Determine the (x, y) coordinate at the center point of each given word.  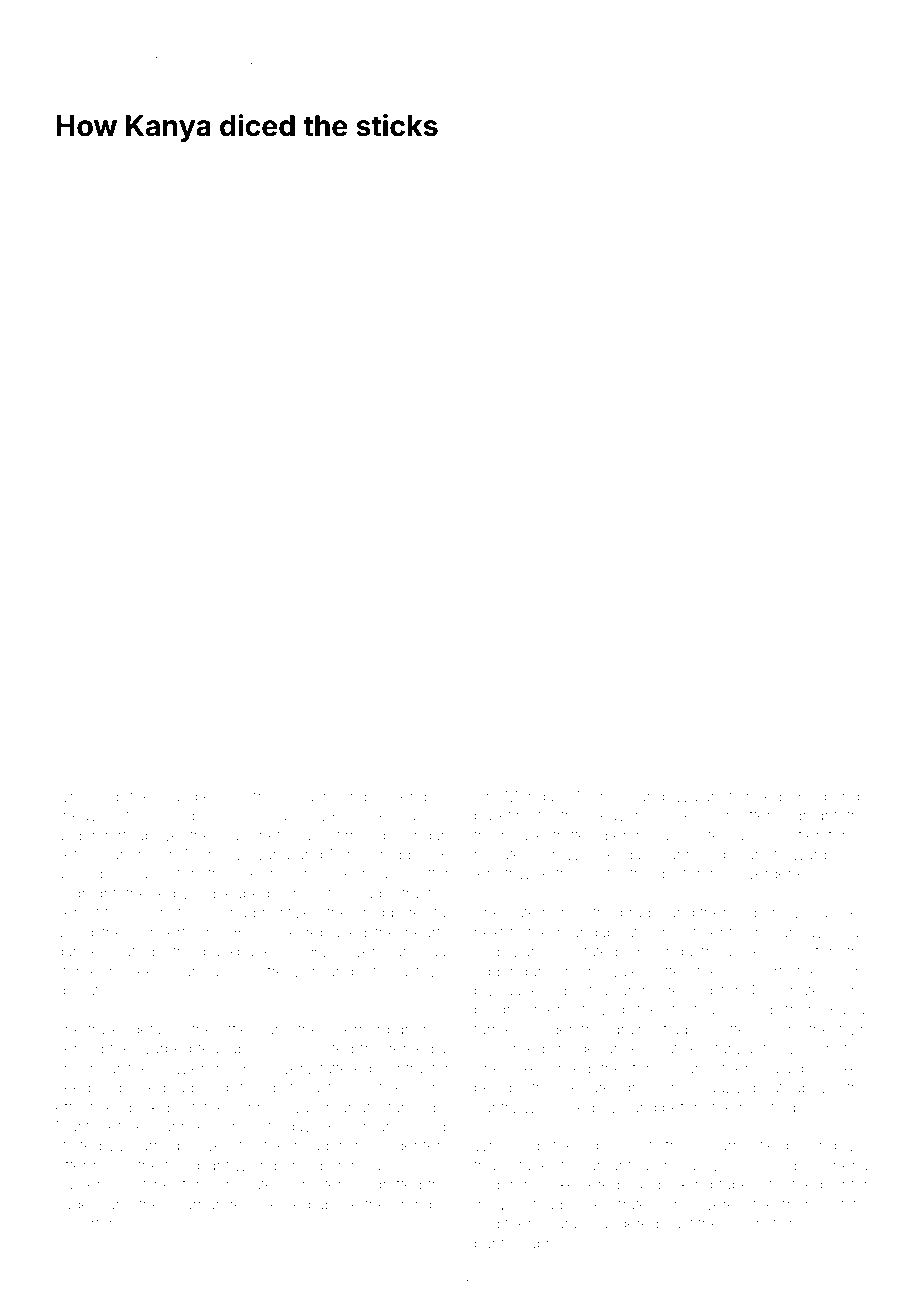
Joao (851, 932)
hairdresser (203, 796)
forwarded (809, 854)
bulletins (503, 815)
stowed (599, 1009)
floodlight (197, 1167)
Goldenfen (408, 1145)
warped (165, 1050)
